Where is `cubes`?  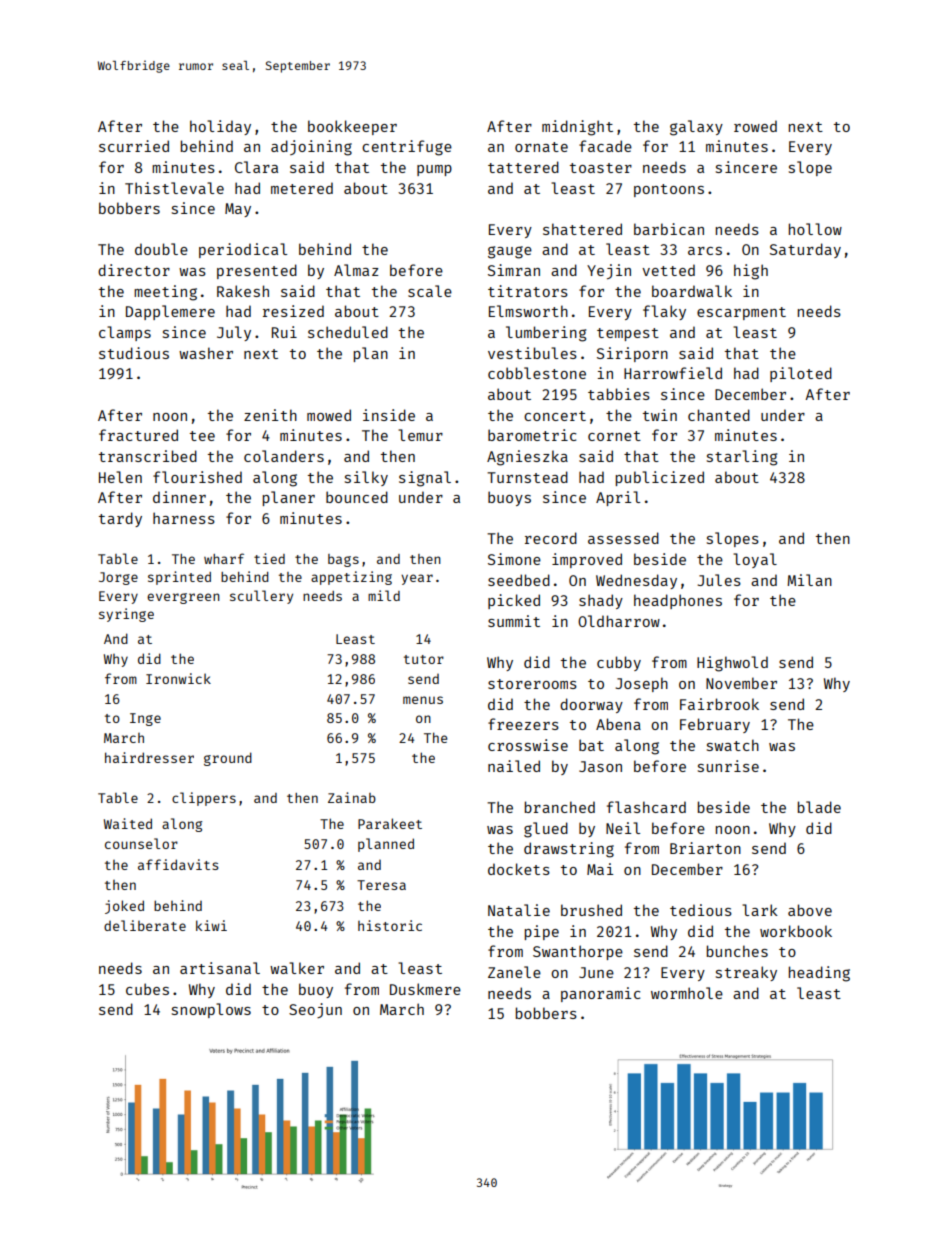
cubes is located at coordinates (147, 989).
